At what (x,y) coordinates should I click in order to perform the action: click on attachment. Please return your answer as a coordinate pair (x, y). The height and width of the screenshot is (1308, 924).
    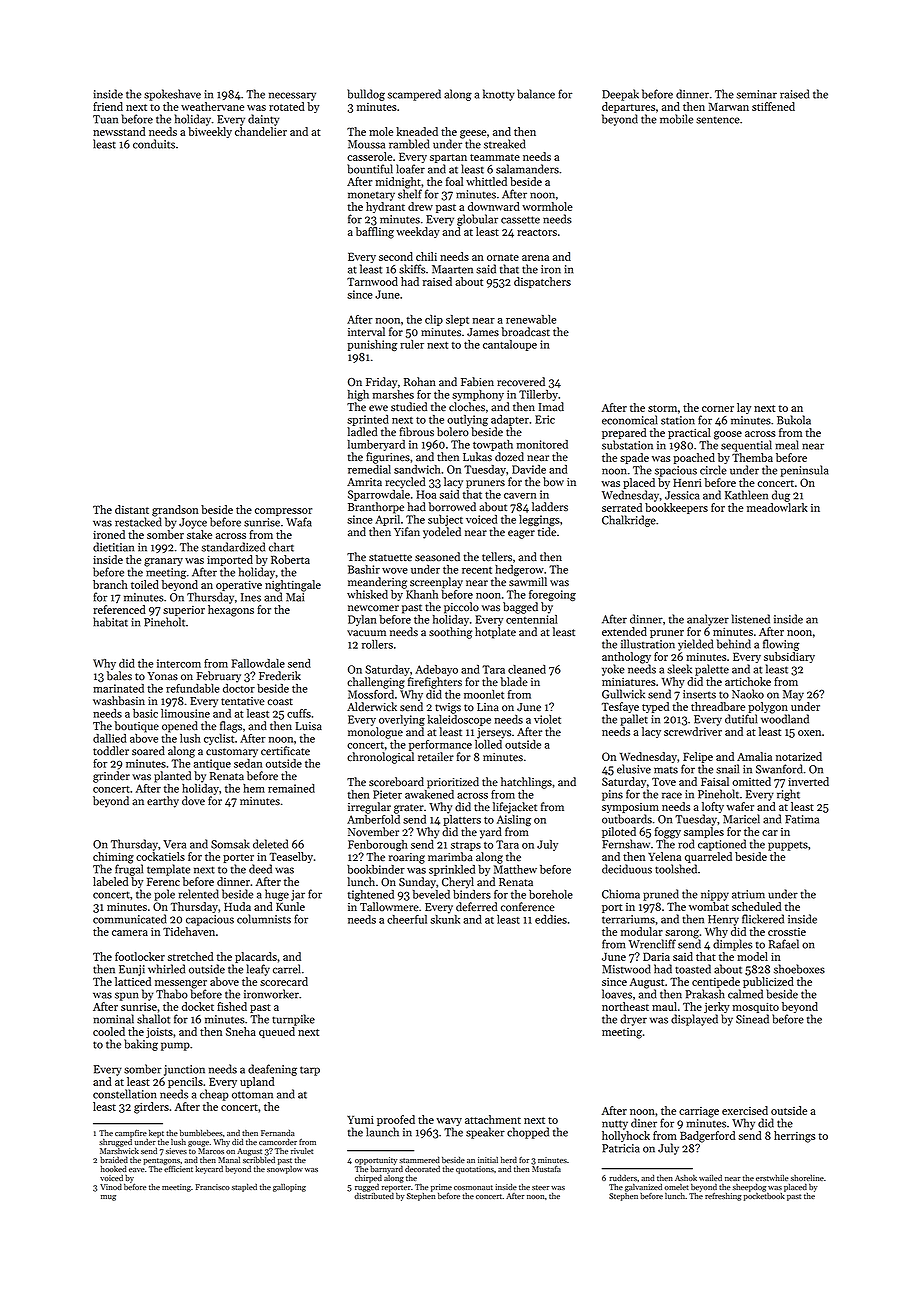
    Looking at the image, I should click on (493, 1119).
